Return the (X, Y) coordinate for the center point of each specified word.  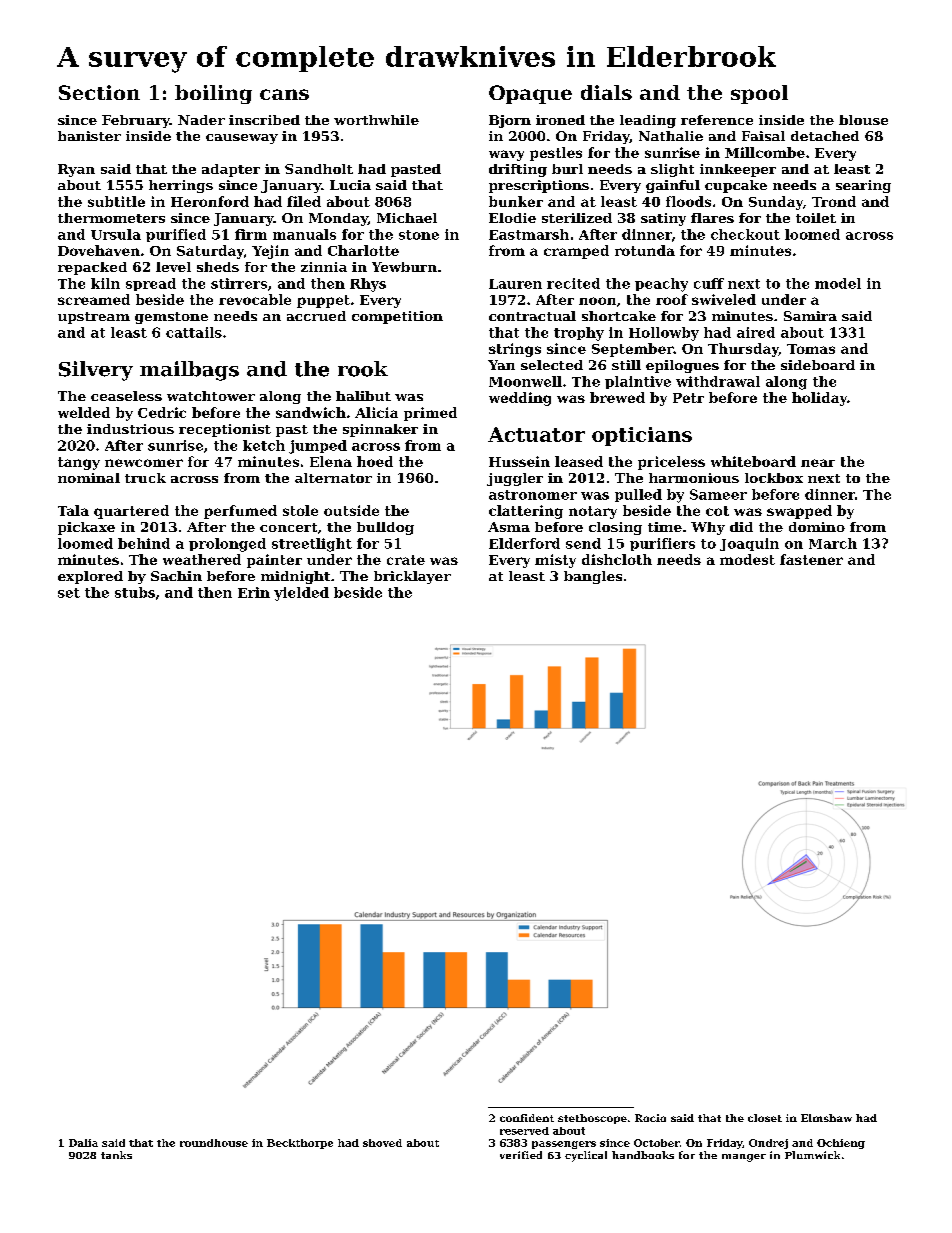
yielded (301, 594)
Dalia (83, 1143)
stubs (135, 592)
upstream (94, 318)
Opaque (530, 94)
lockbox (774, 478)
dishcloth (617, 559)
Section (99, 92)
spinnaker (380, 430)
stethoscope (592, 1119)
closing (615, 528)
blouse (863, 120)
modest (747, 559)
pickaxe (86, 528)
